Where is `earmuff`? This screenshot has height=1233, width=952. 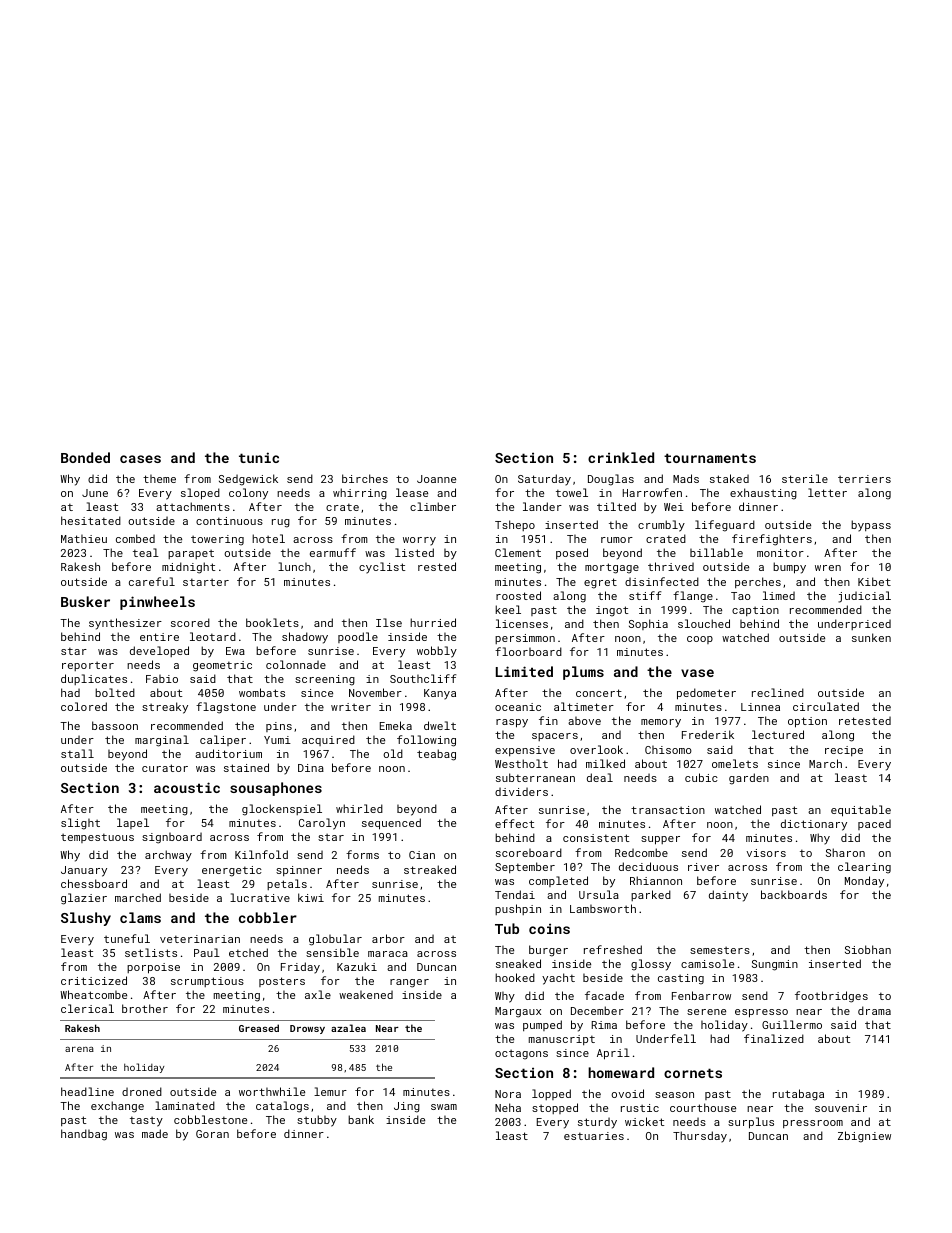
earmuff is located at coordinates (333, 552).
